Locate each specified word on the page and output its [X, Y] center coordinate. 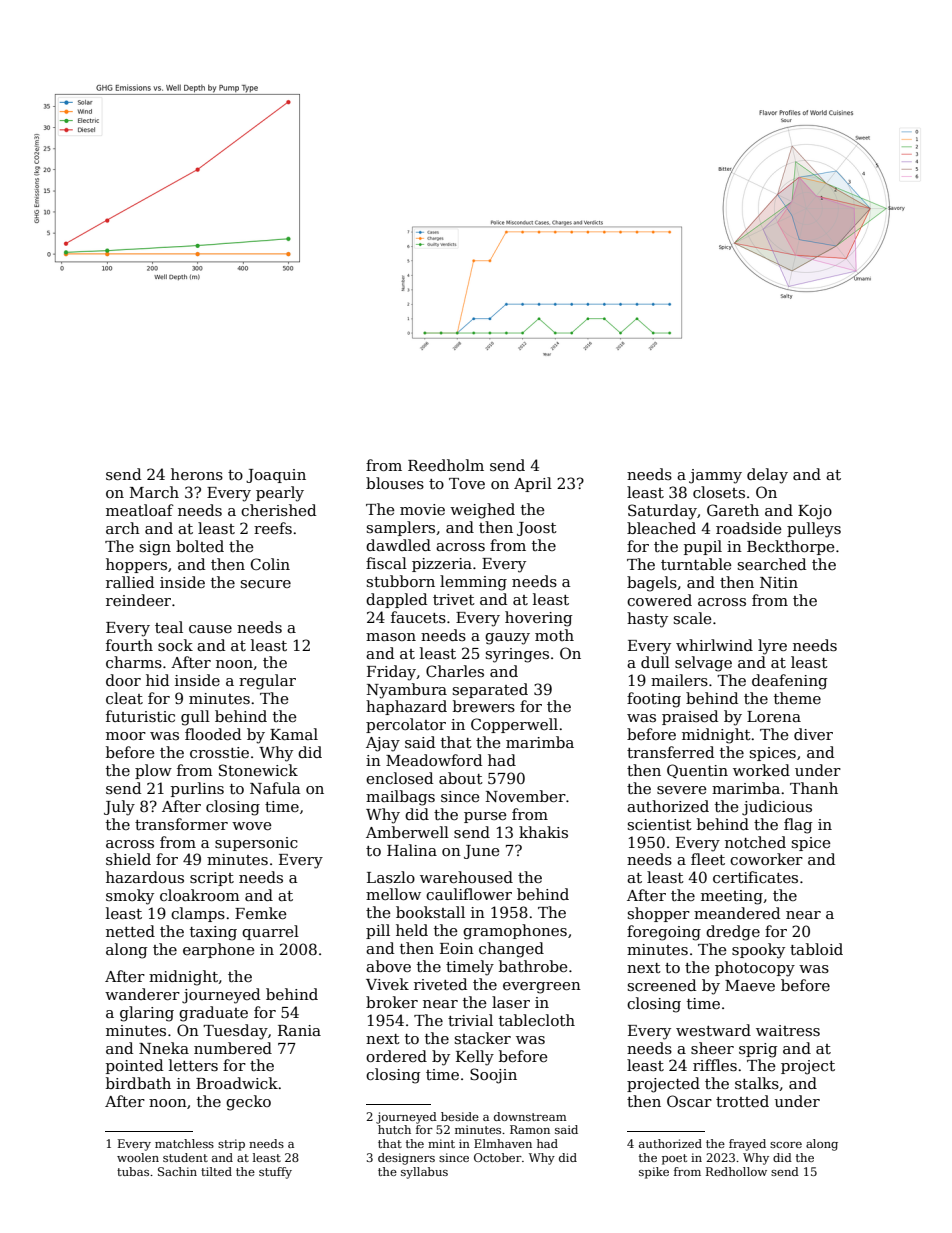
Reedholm [446, 465]
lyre [772, 647]
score [786, 1145]
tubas [133, 1171]
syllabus [424, 1173]
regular [267, 682]
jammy [715, 476]
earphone [219, 950]
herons [197, 474]
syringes [517, 655]
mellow [393, 894]
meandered [737, 913]
